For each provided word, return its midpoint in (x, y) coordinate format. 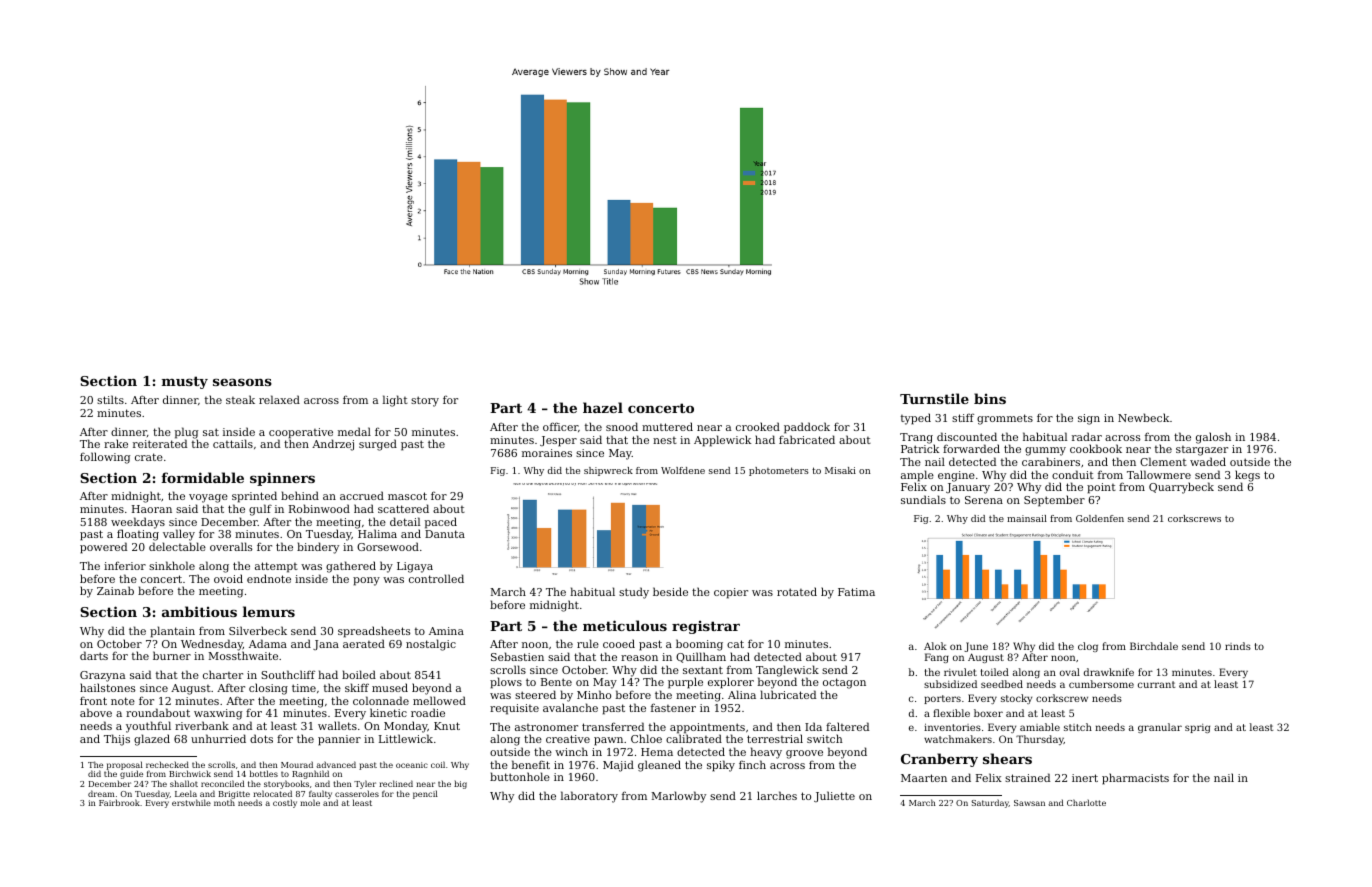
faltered (847, 726)
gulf (260, 510)
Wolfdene (683, 470)
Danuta (445, 534)
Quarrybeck (1181, 488)
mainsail (1027, 518)
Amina (446, 631)
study (634, 593)
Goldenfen (1100, 518)
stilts (110, 399)
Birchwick (190, 773)
